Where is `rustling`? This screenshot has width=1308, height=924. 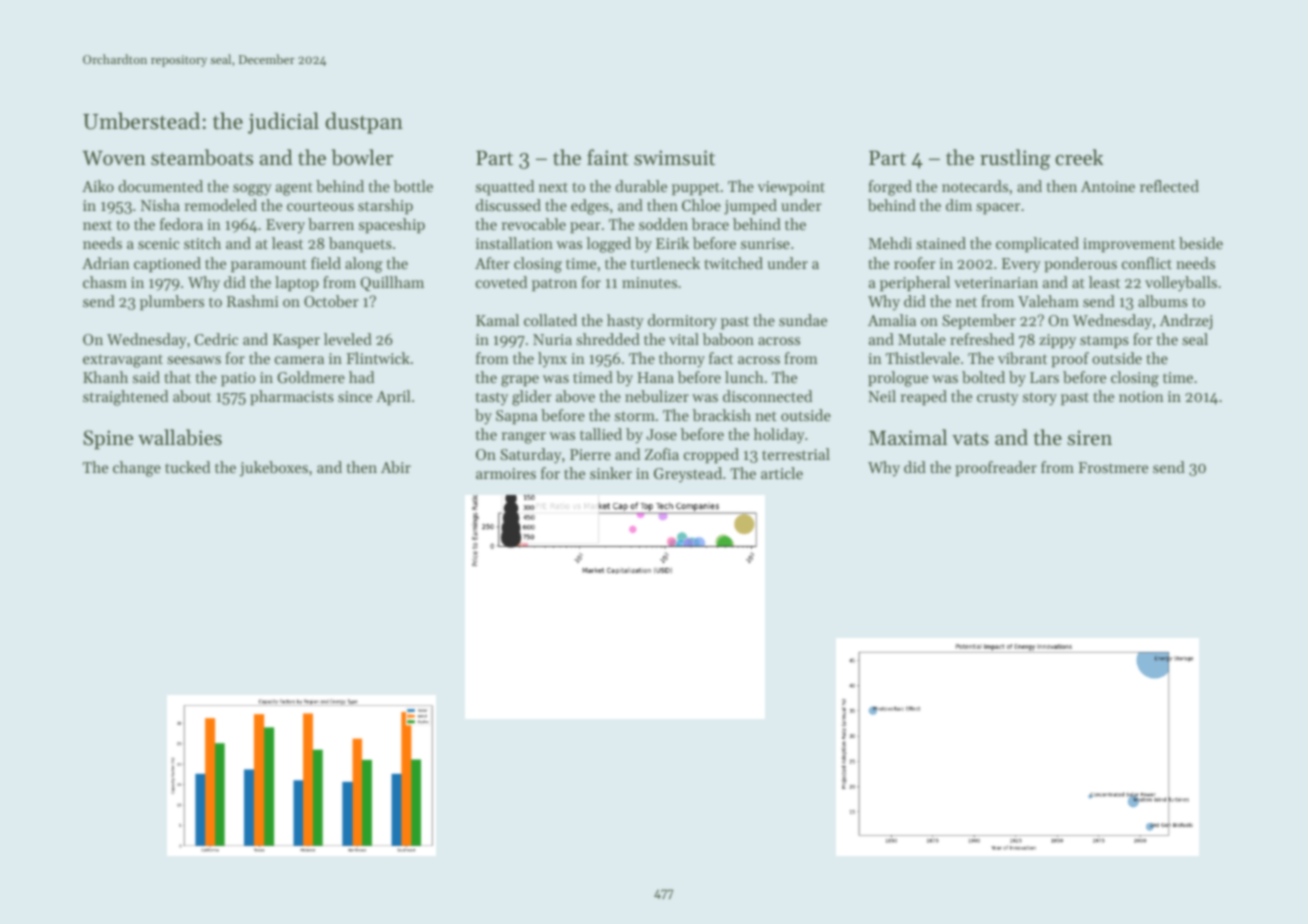 rustling is located at coordinates (1015, 159).
